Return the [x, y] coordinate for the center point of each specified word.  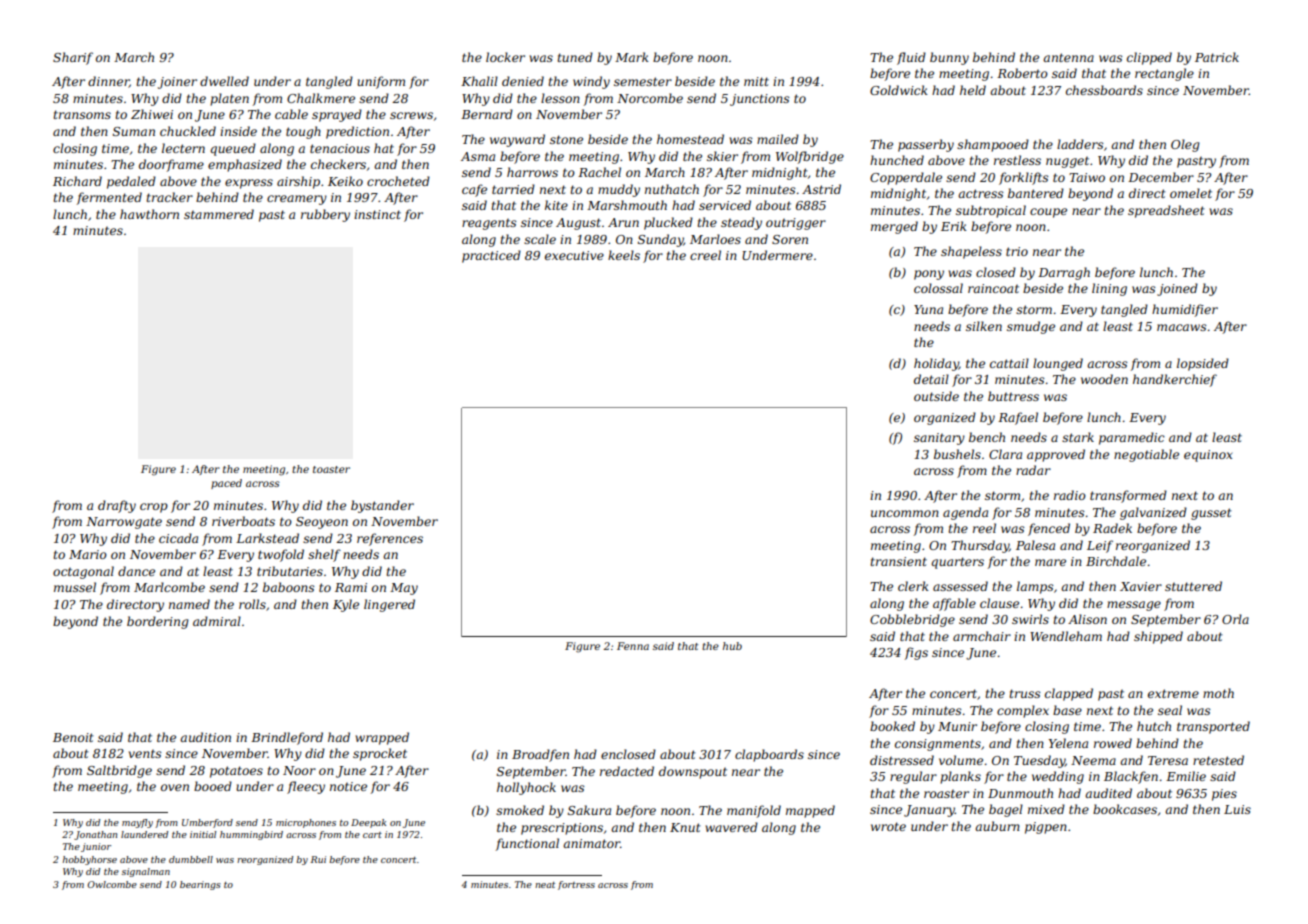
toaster [331, 469]
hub [732, 646]
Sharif [73, 58]
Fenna [633, 646]
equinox [1208, 456]
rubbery [325, 215]
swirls [1030, 619]
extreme [1173, 693]
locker [505, 57]
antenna [1068, 57]
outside [936, 396]
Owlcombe [112, 884]
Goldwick [899, 90]
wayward [517, 140]
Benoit [73, 737]
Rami [351, 587]
